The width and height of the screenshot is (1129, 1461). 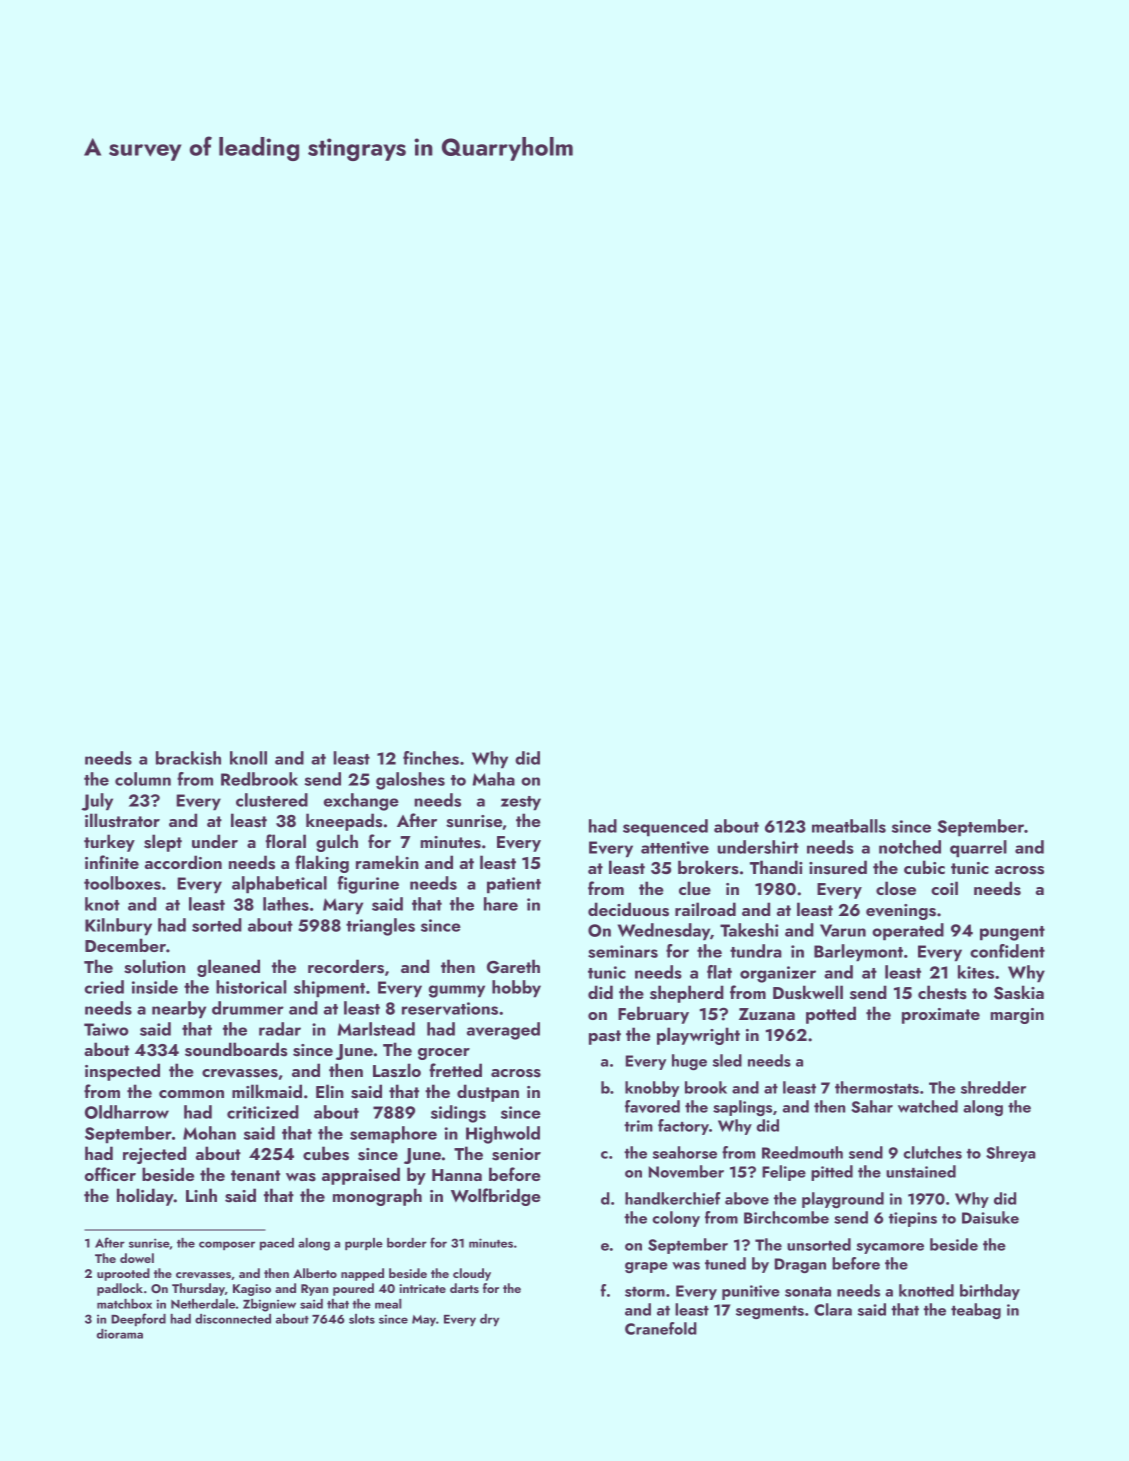 I want to click on Oldharrow, so click(x=127, y=1112).
